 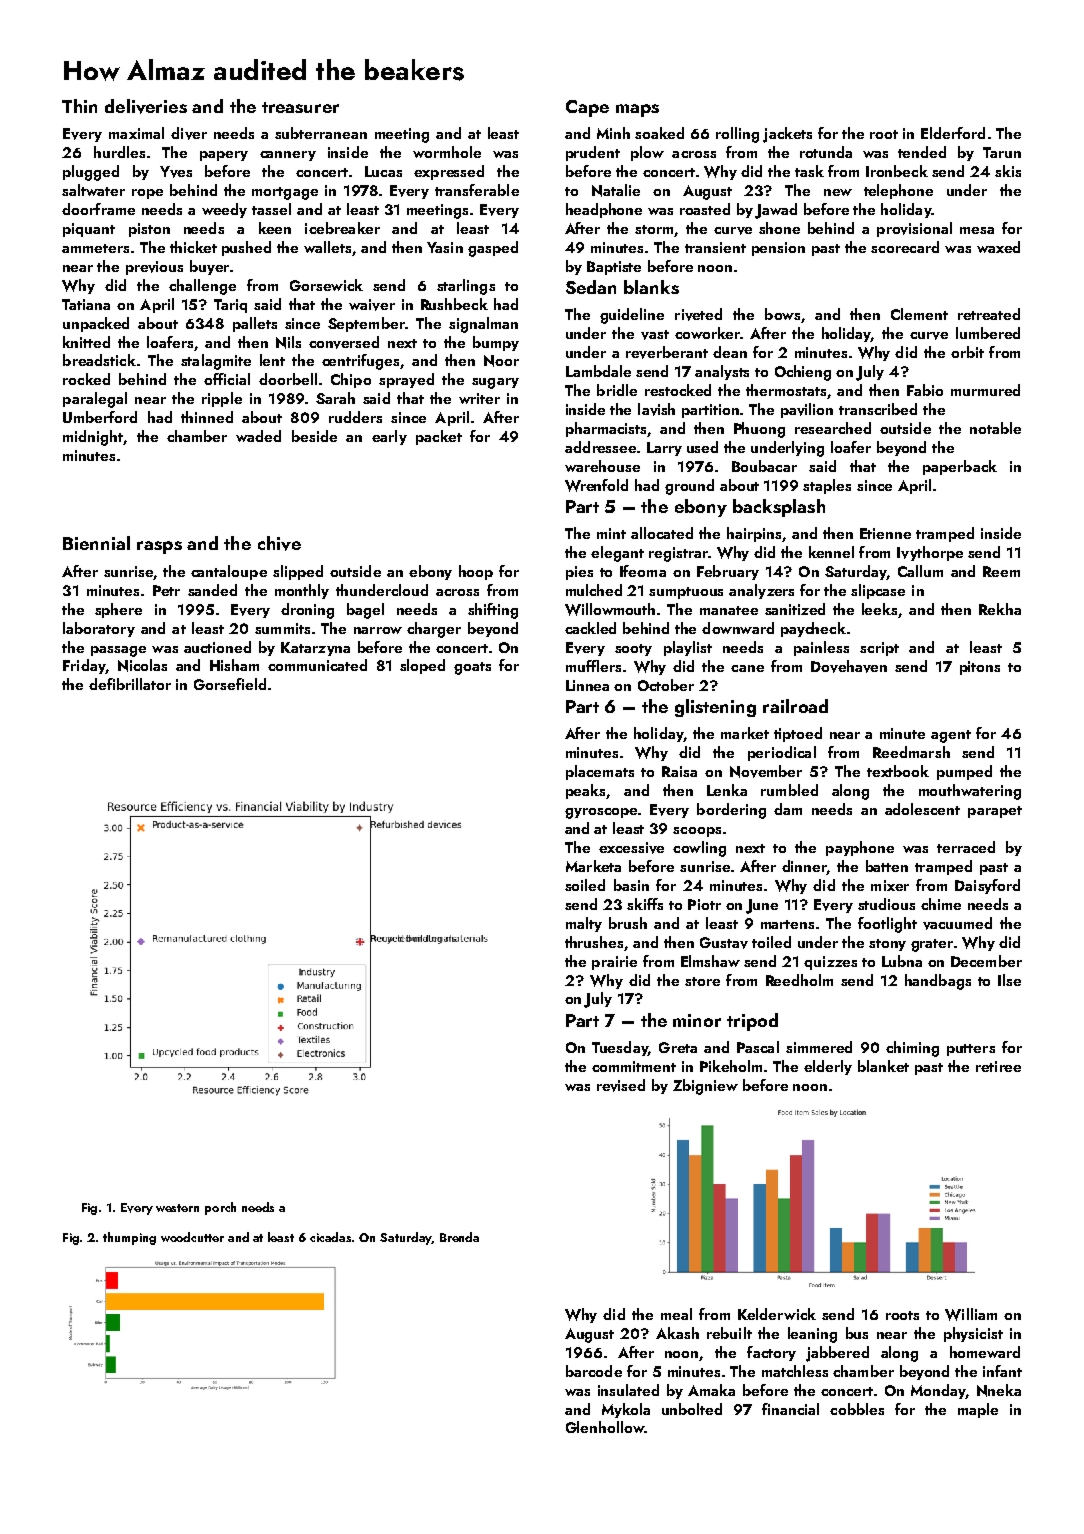 I want to click on Glenhollow, so click(x=605, y=1427).
